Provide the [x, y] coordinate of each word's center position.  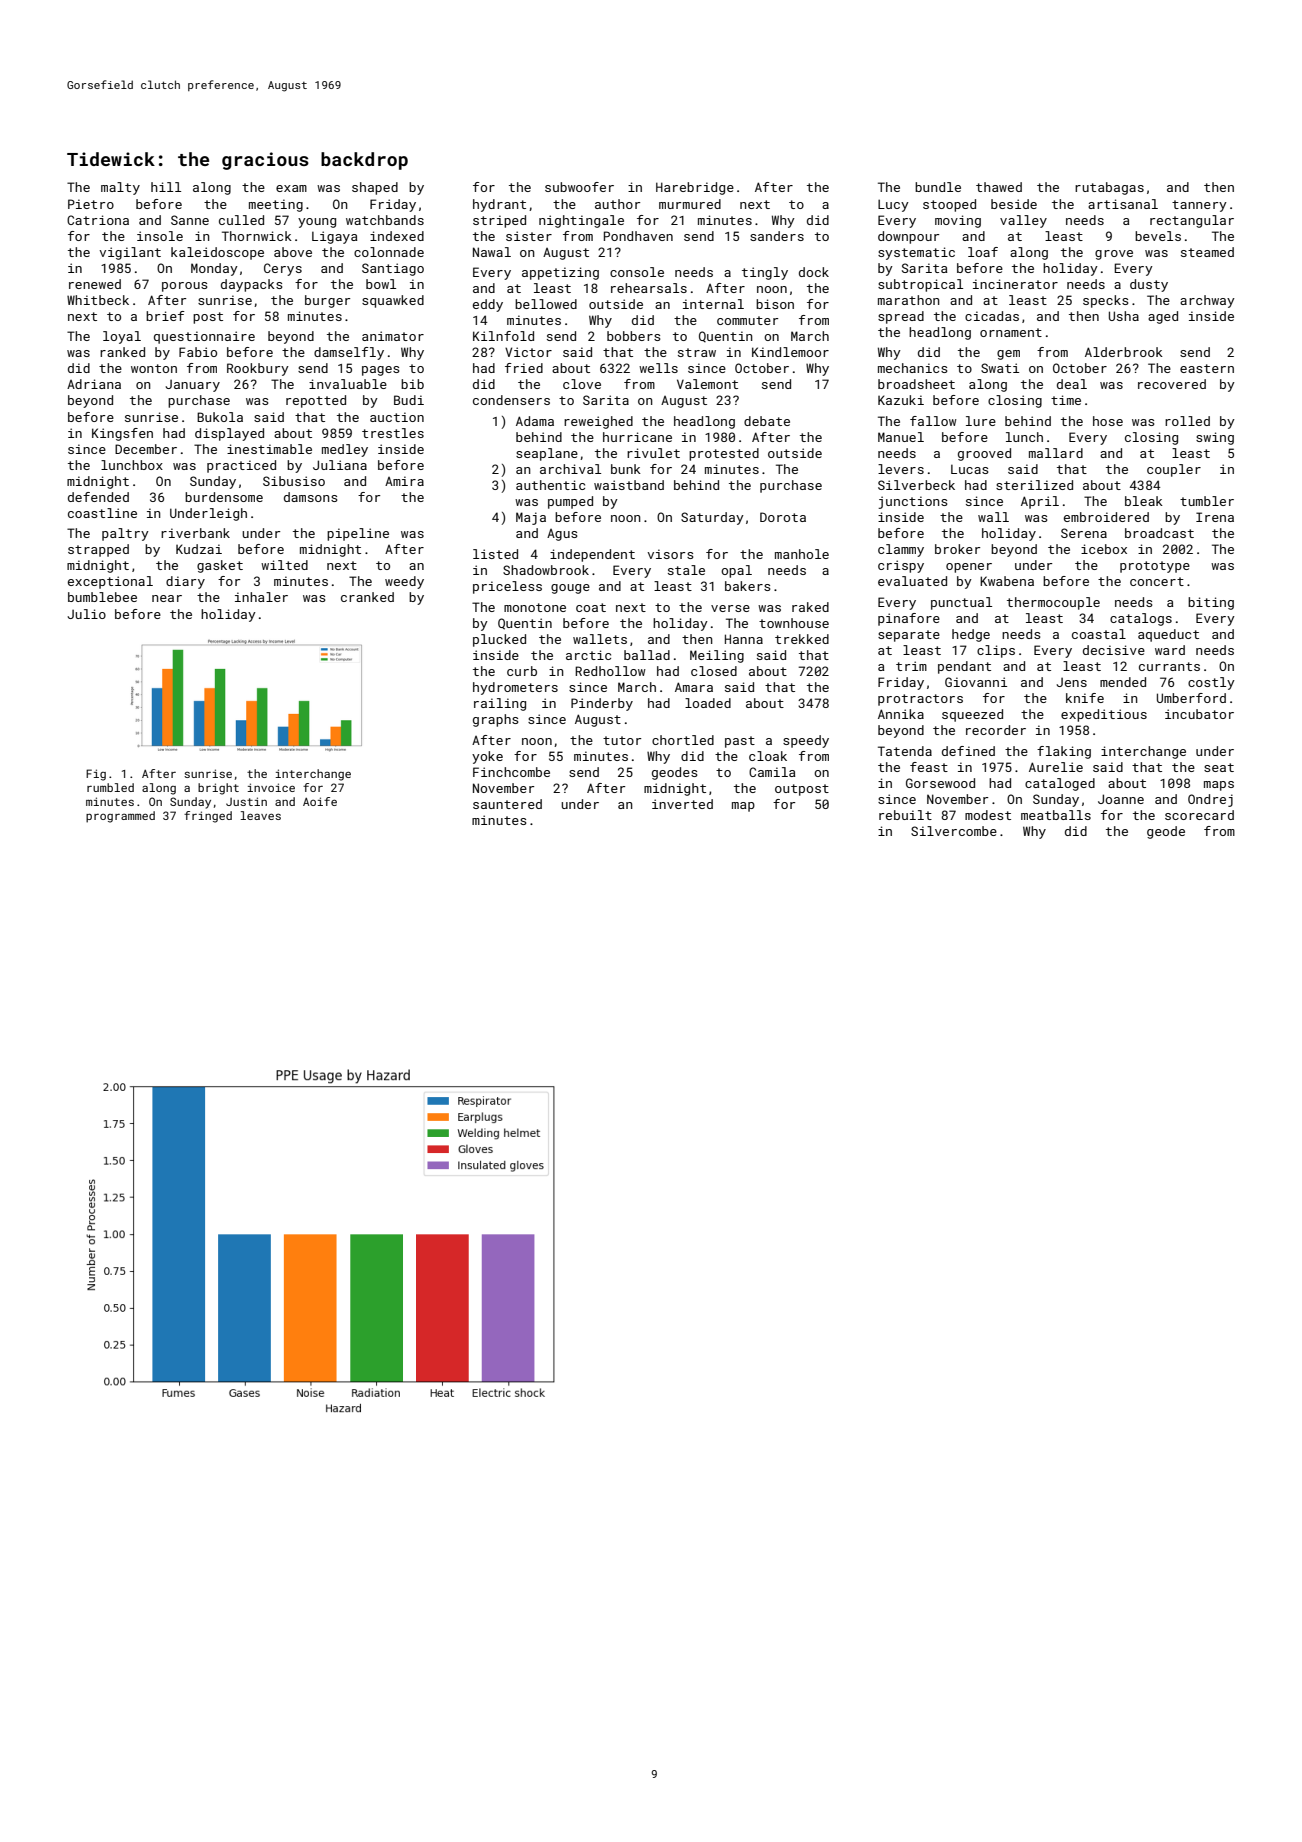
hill [166, 187]
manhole [802, 554]
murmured [690, 204]
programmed [120, 817]
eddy [488, 305]
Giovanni [976, 682]
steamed [1207, 252]
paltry [125, 534]
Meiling [717, 656]
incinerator [1015, 284]
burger [327, 301]
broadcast [1159, 533]
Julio [86, 614]
